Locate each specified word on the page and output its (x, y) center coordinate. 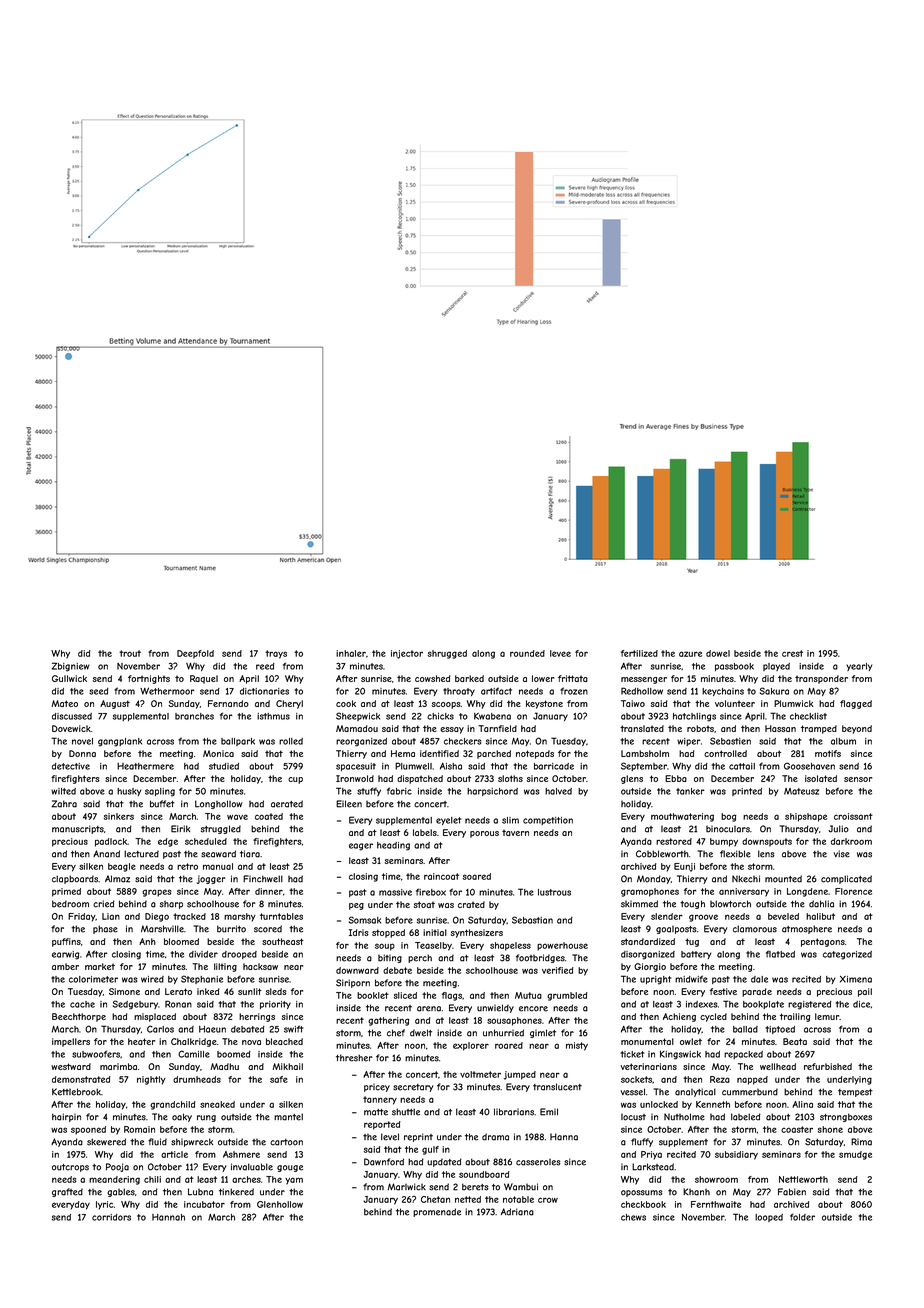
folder (802, 1217)
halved (558, 791)
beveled (783, 916)
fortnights (149, 679)
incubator (204, 1204)
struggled (221, 829)
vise (842, 854)
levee (560, 653)
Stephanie (202, 979)
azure (690, 654)
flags (452, 996)
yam (294, 1181)
